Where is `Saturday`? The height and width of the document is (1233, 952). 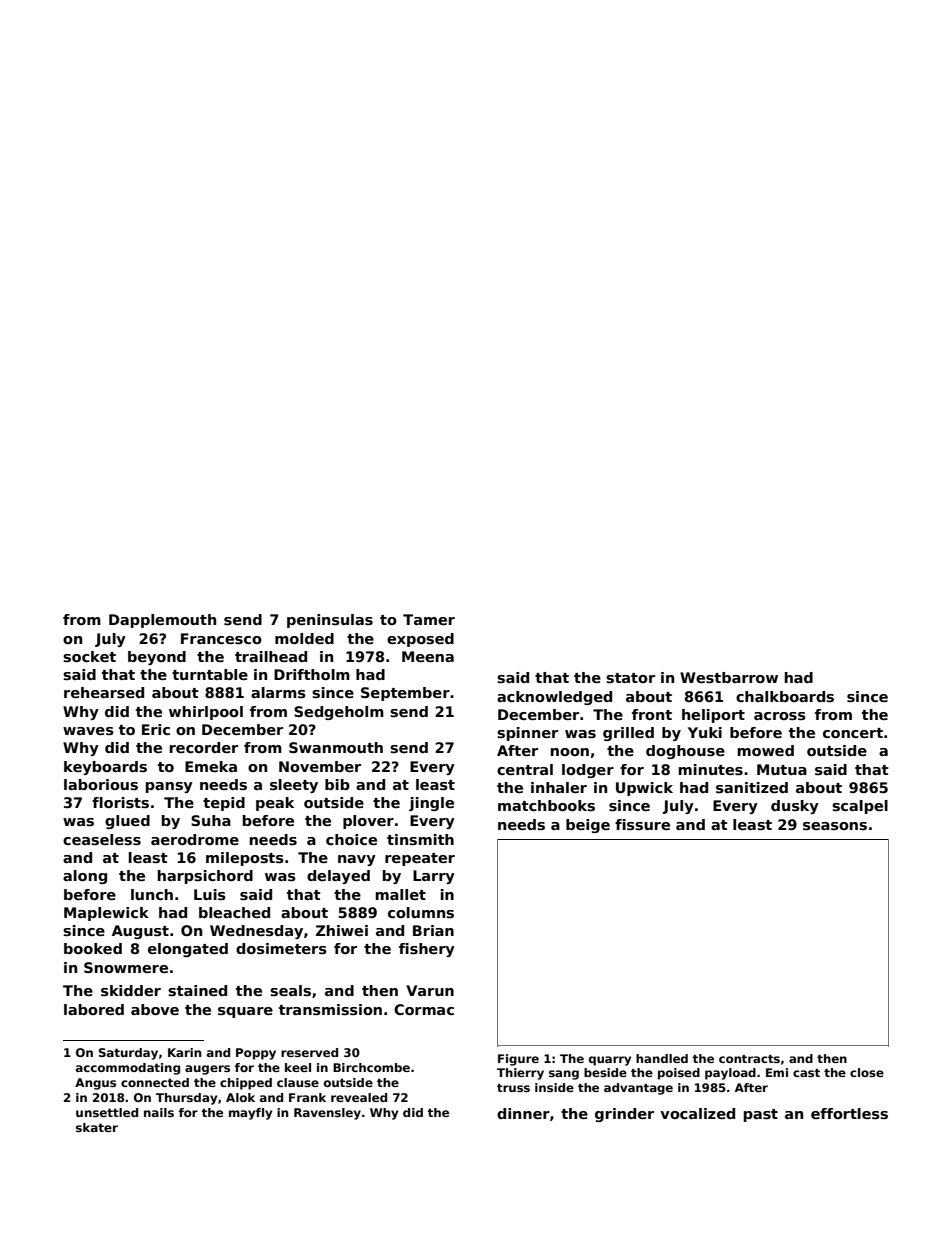
Saturday is located at coordinates (128, 1054).
